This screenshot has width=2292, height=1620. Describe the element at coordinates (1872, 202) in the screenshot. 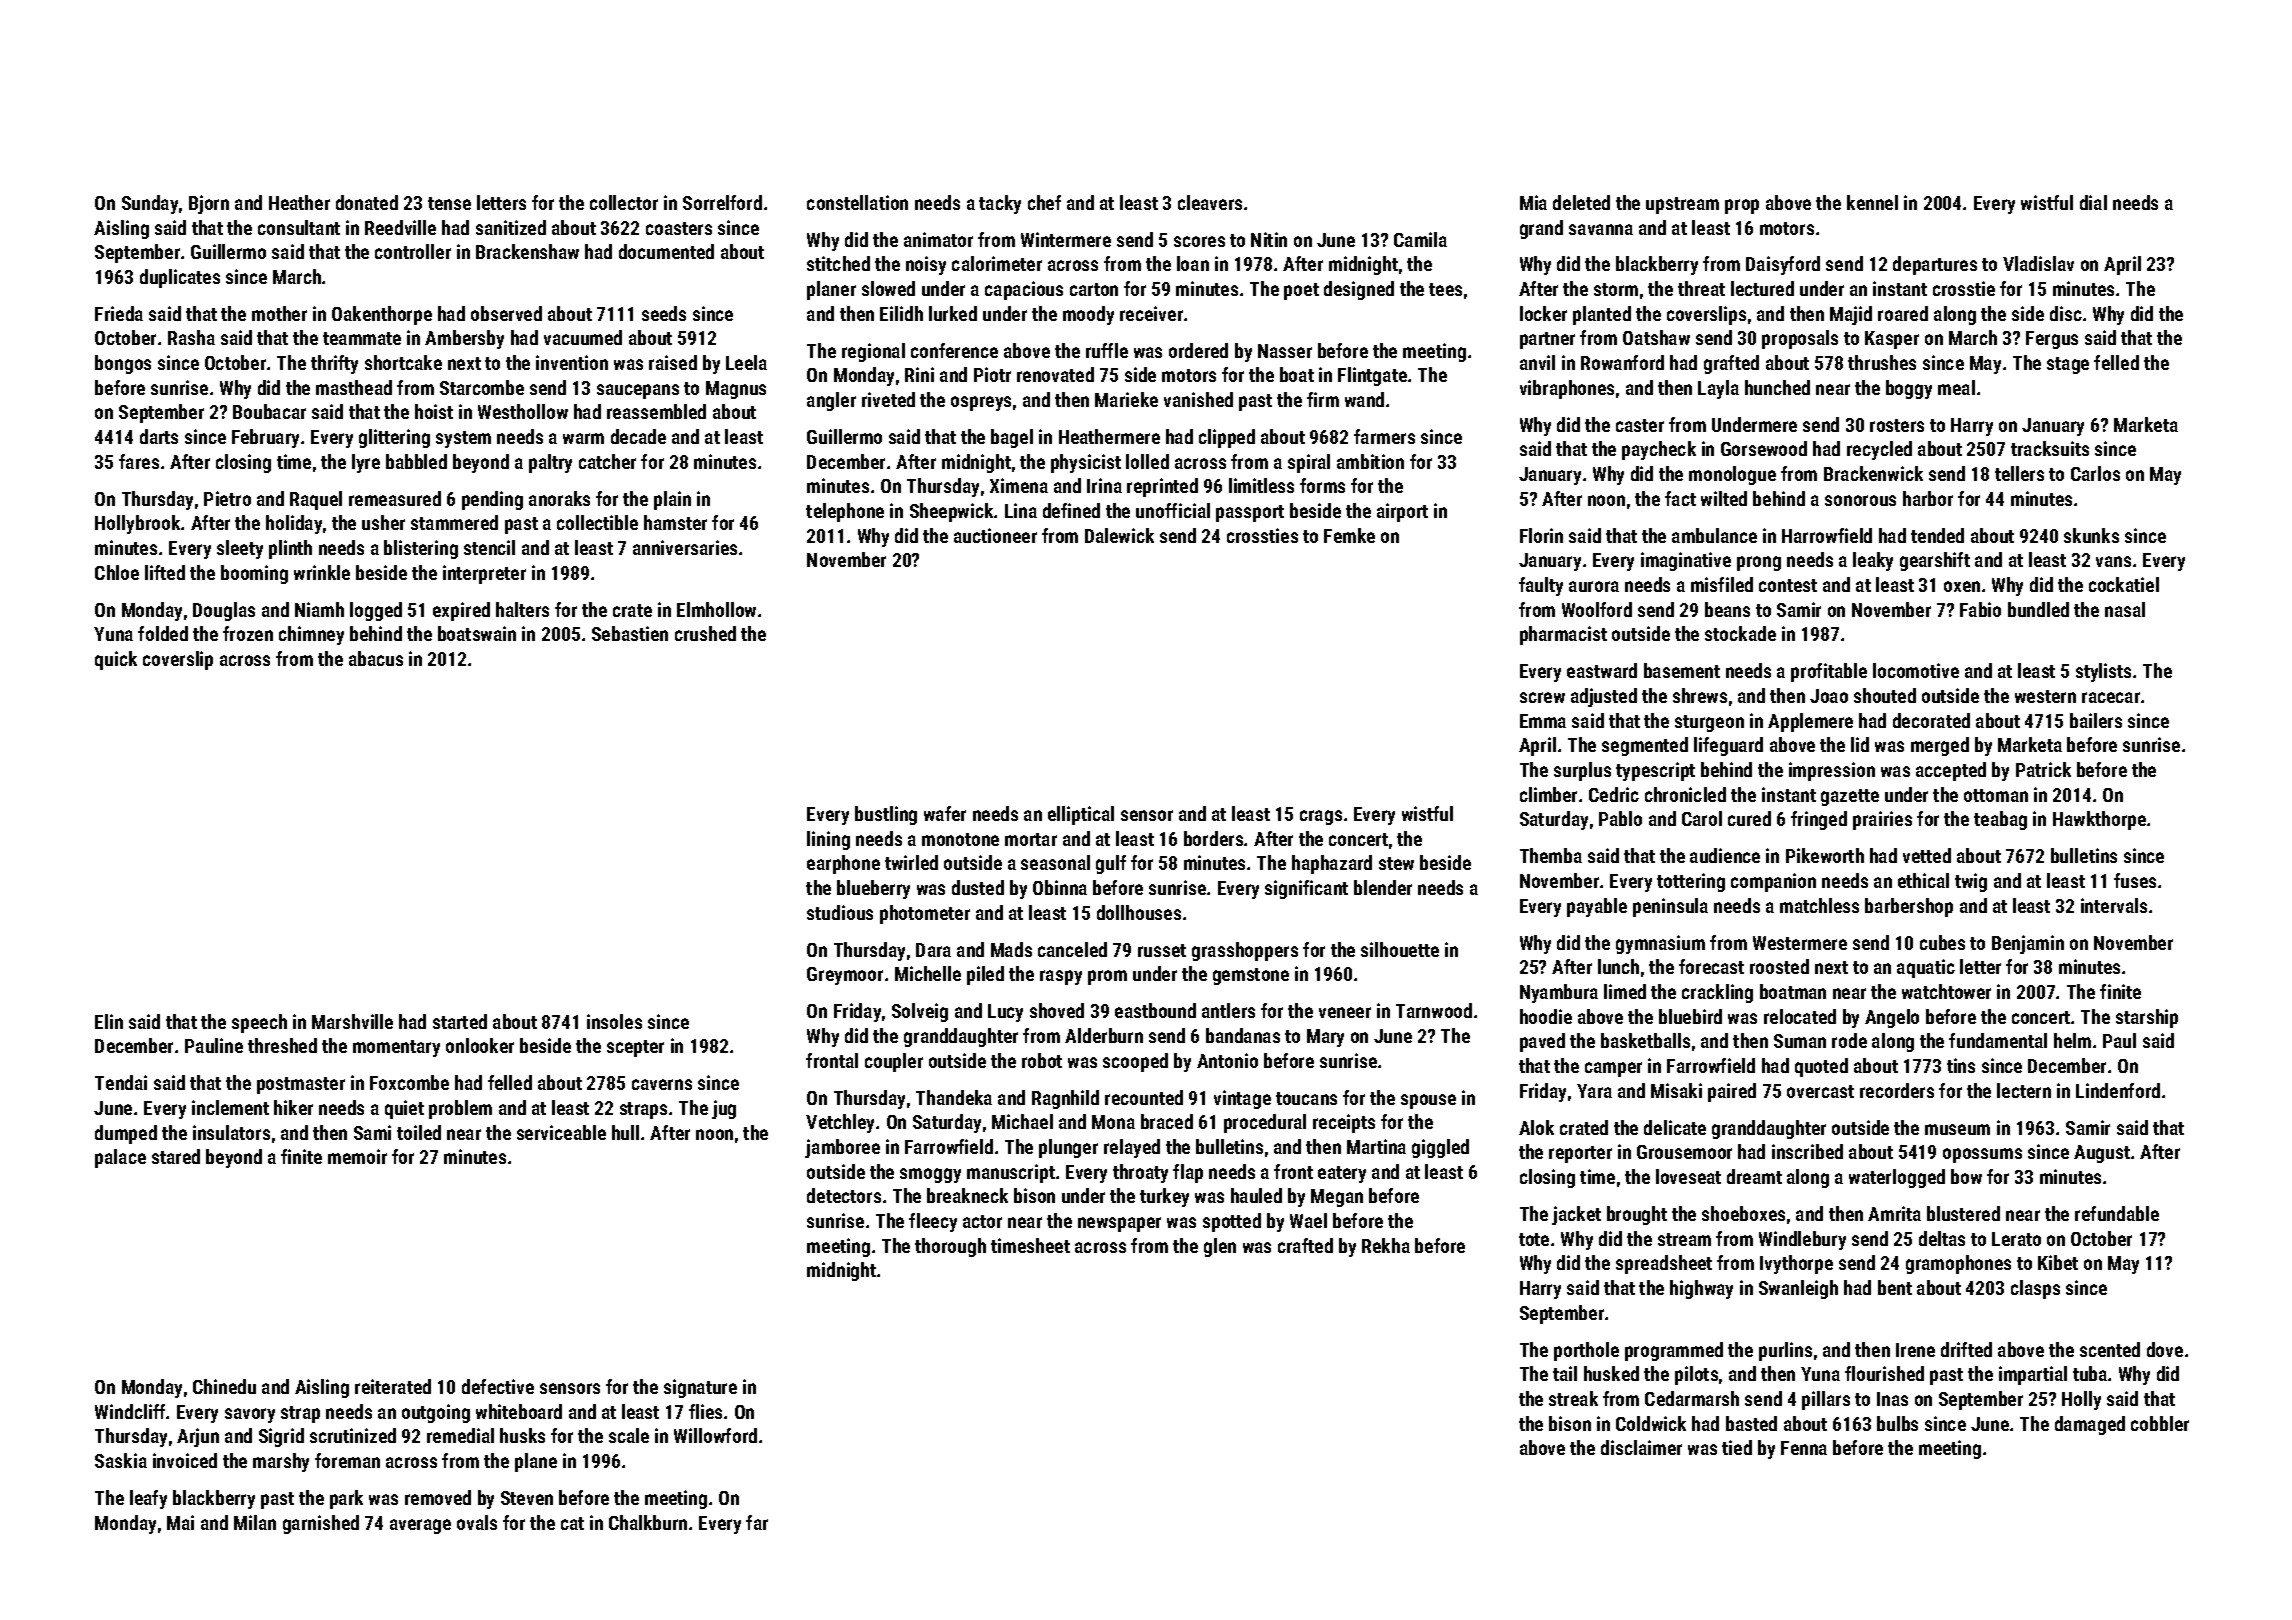

I see `kennel` at that location.
